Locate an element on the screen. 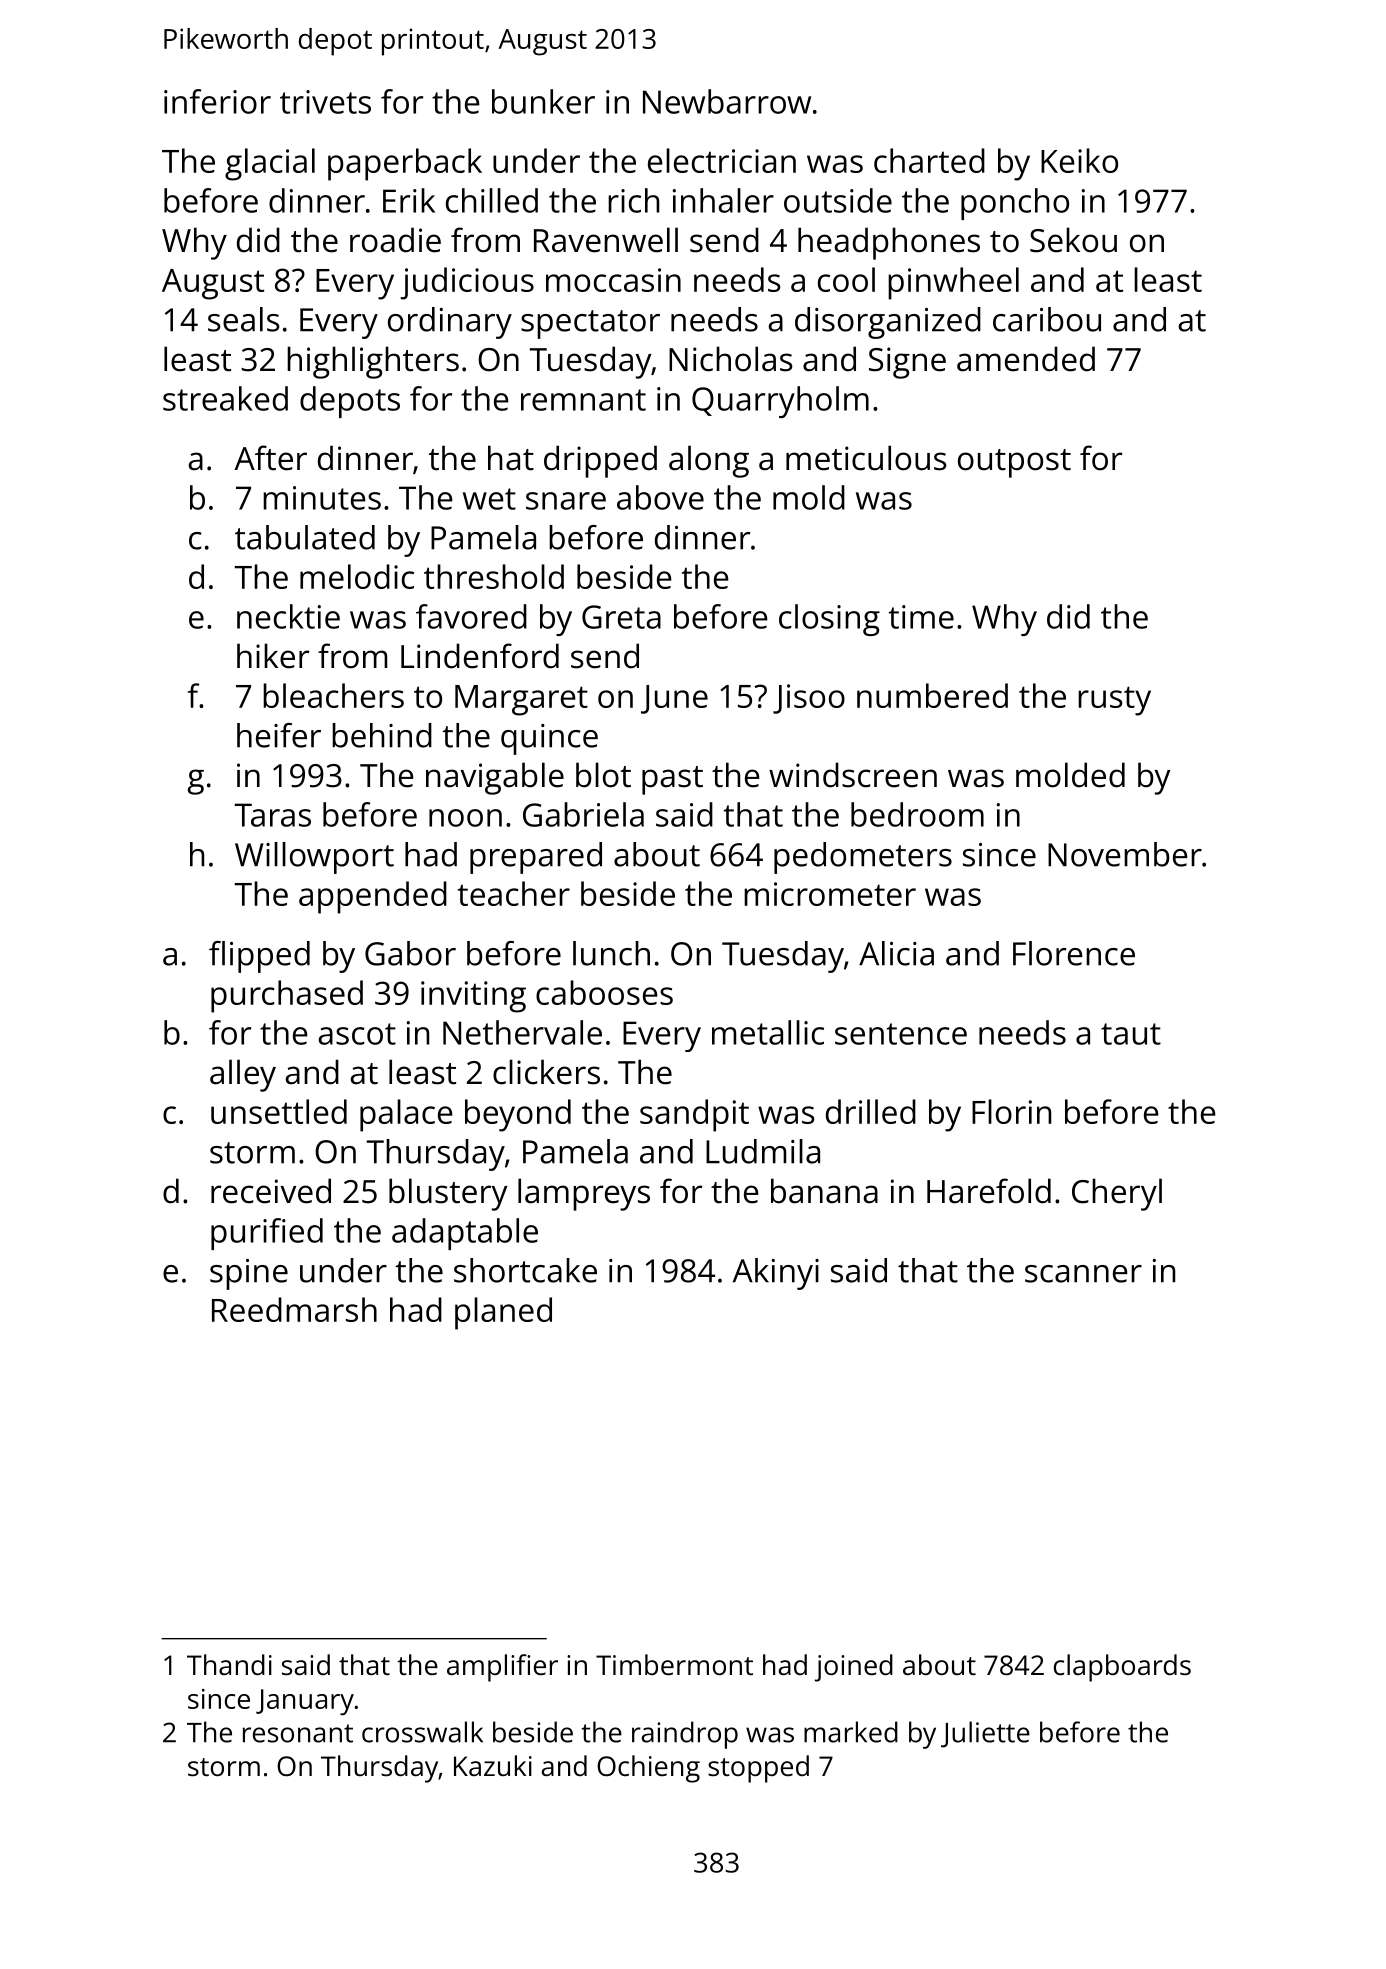  Florin is located at coordinates (1011, 1111).
